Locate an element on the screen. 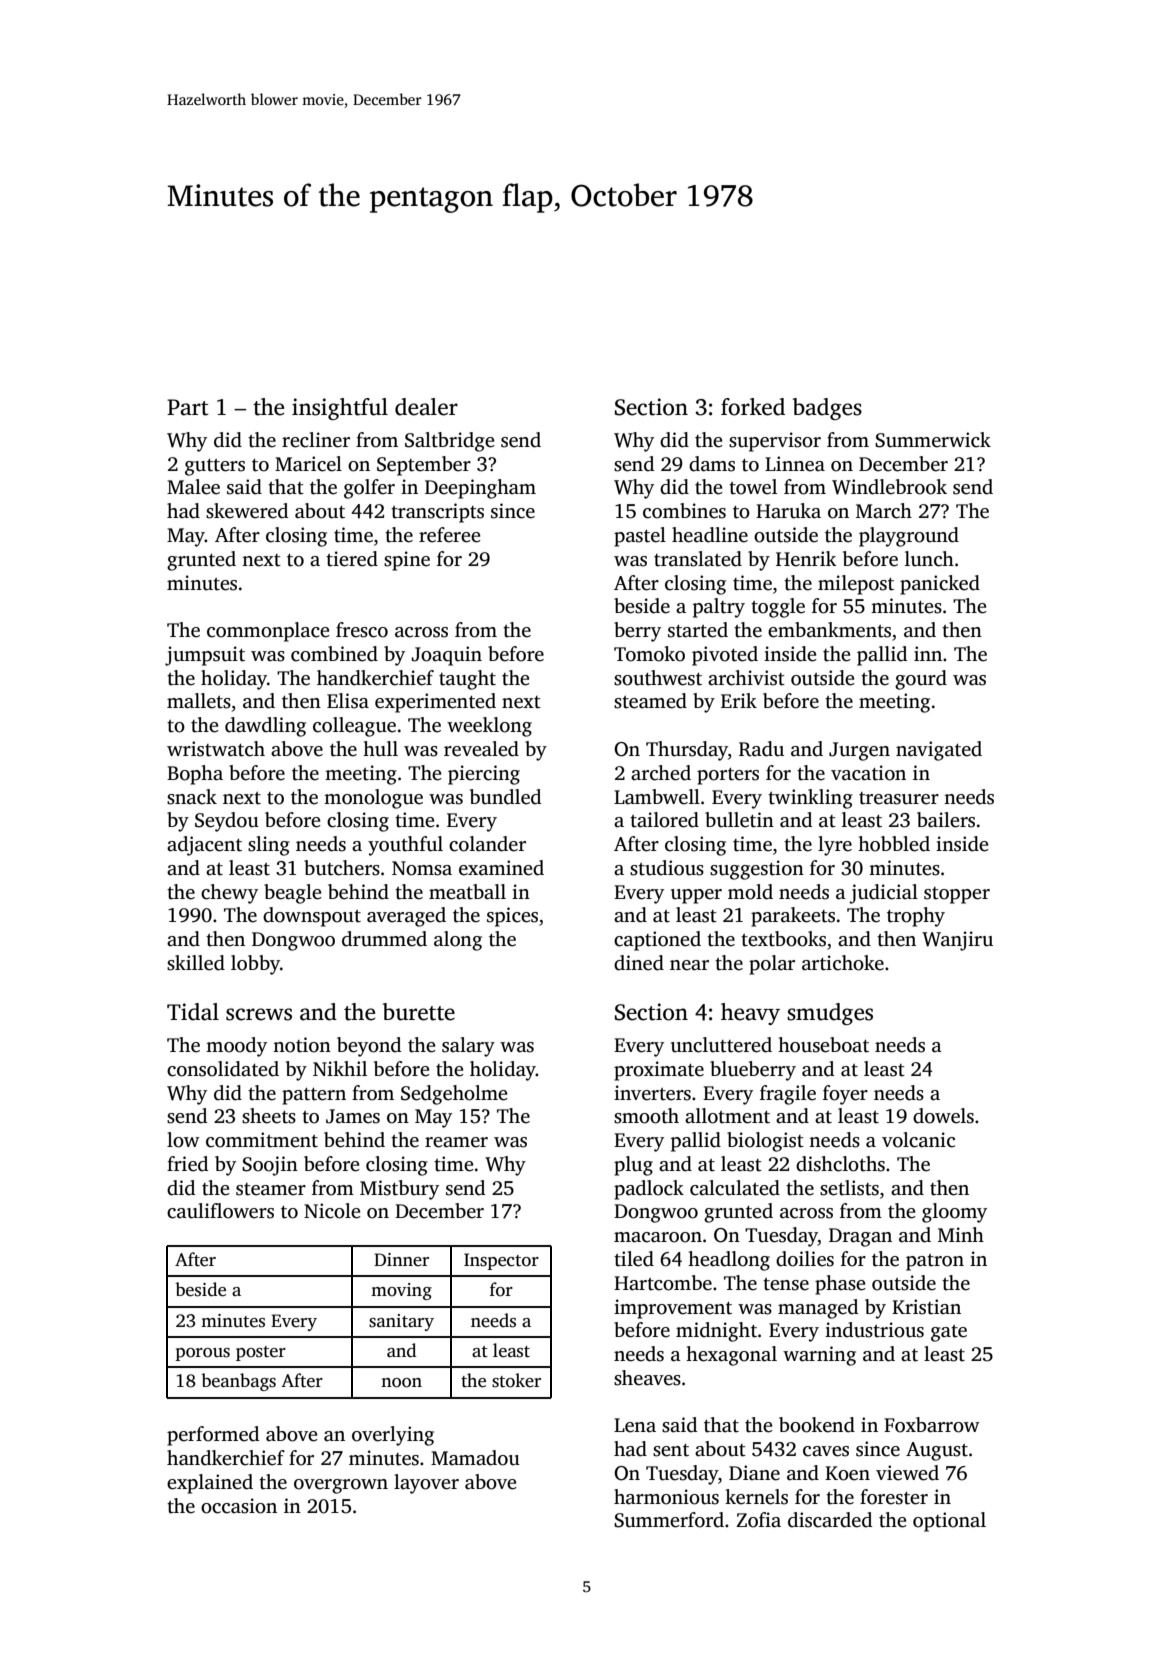 The height and width of the screenshot is (1654, 1165). Deepingham is located at coordinates (480, 489).
